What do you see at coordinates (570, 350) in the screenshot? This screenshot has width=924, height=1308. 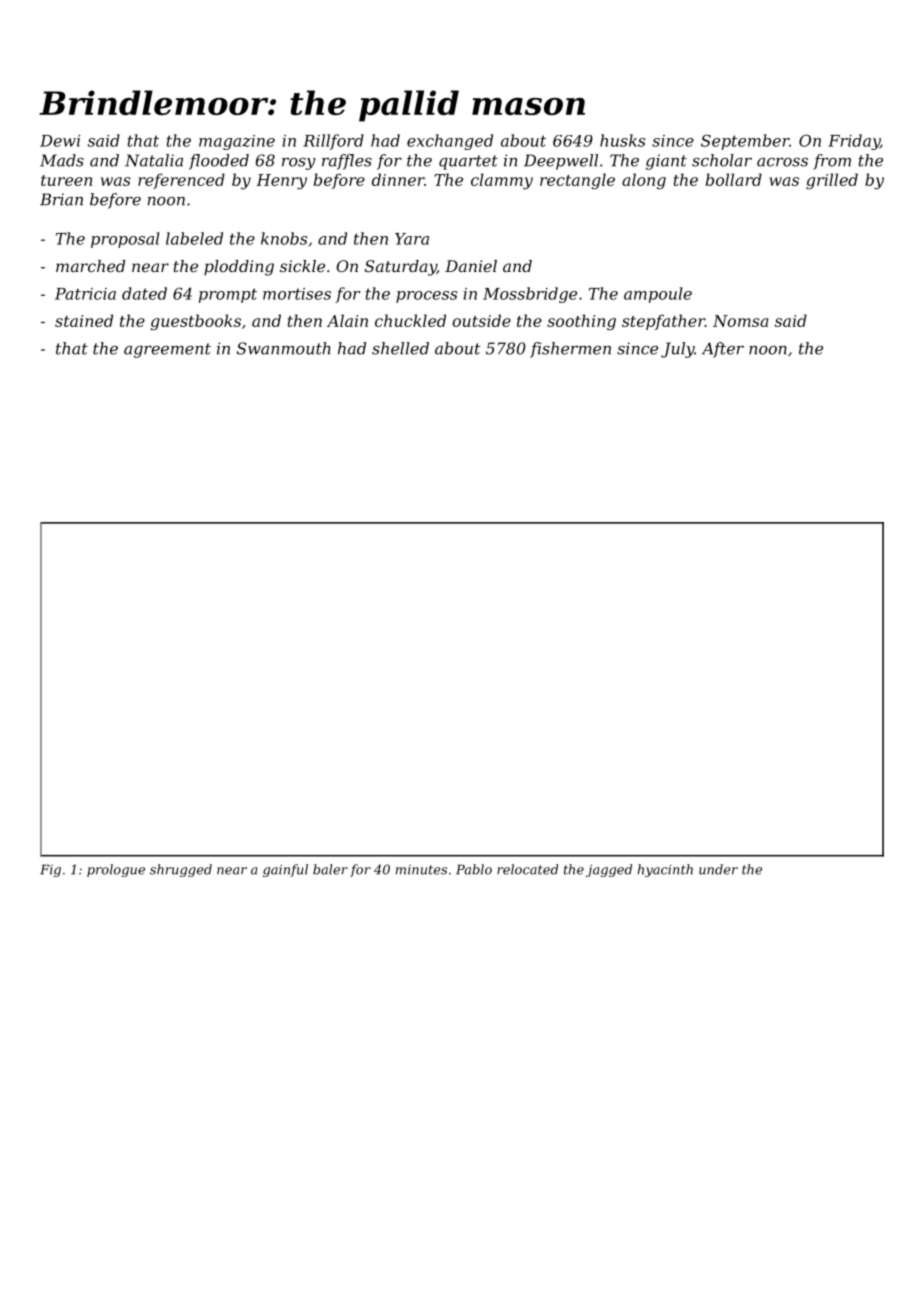 I see `fishermen` at bounding box center [570, 350].
